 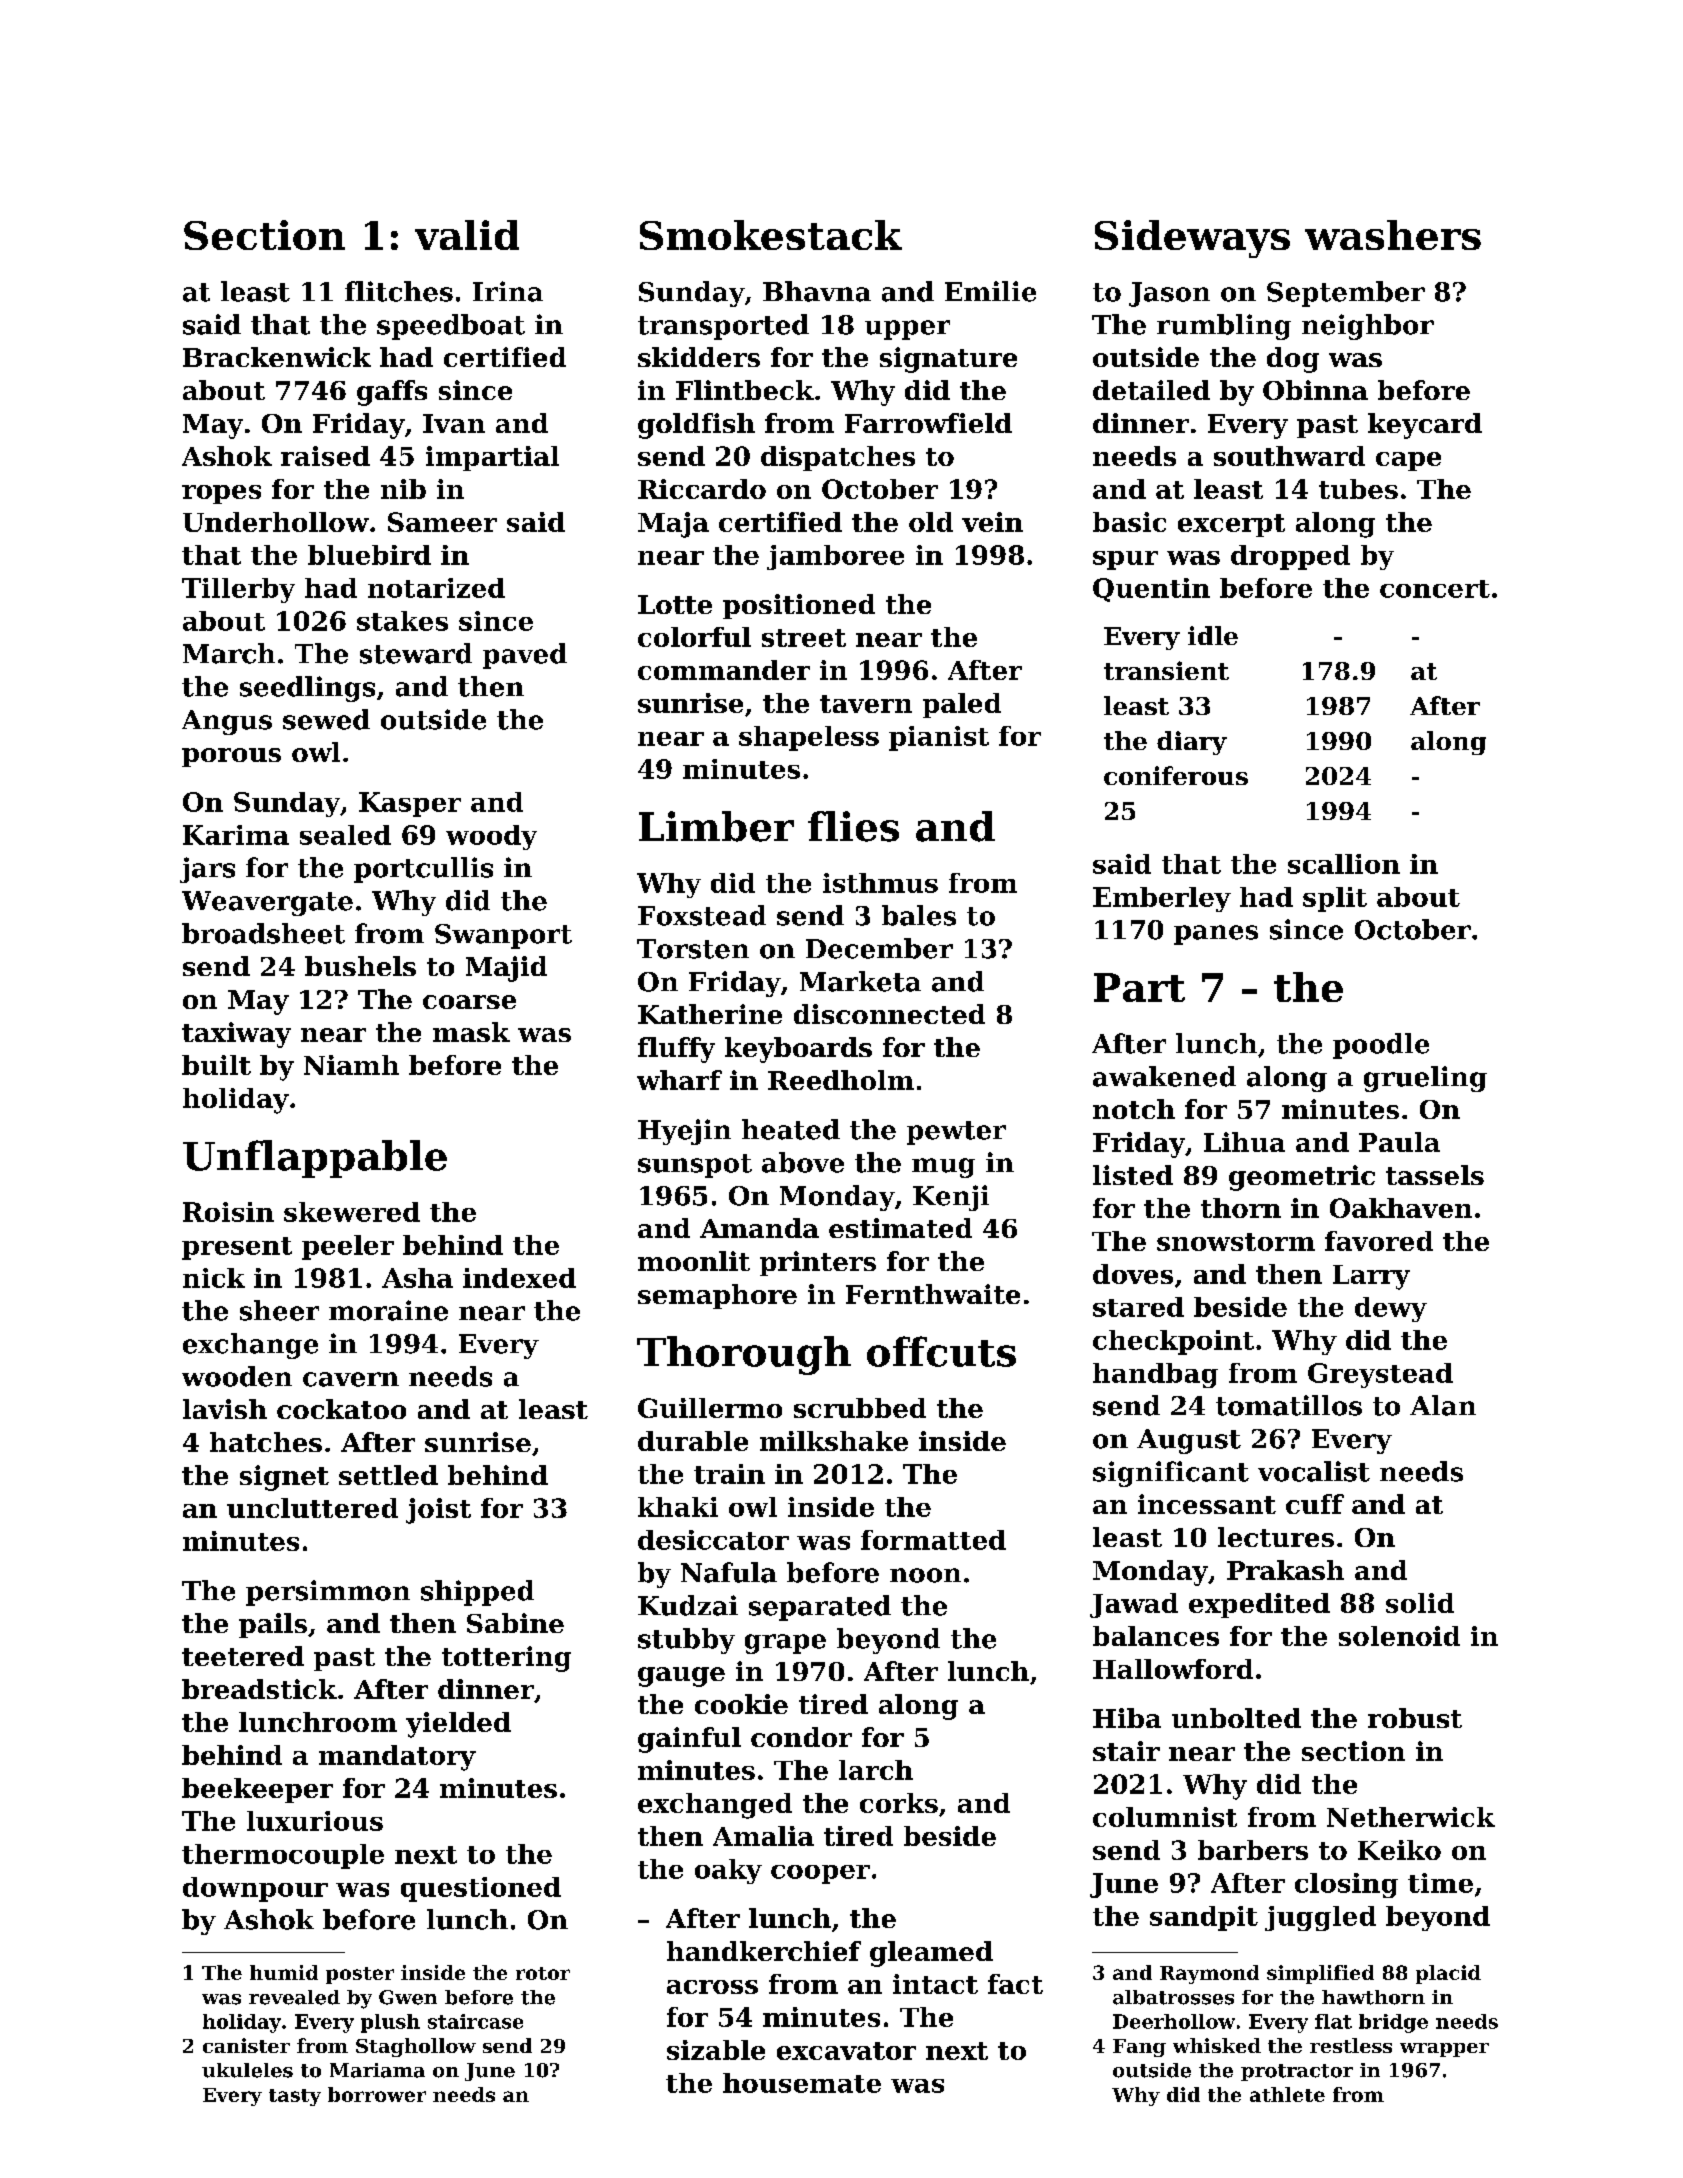 I want to click on tasty, so click(x=295, y=2097).
